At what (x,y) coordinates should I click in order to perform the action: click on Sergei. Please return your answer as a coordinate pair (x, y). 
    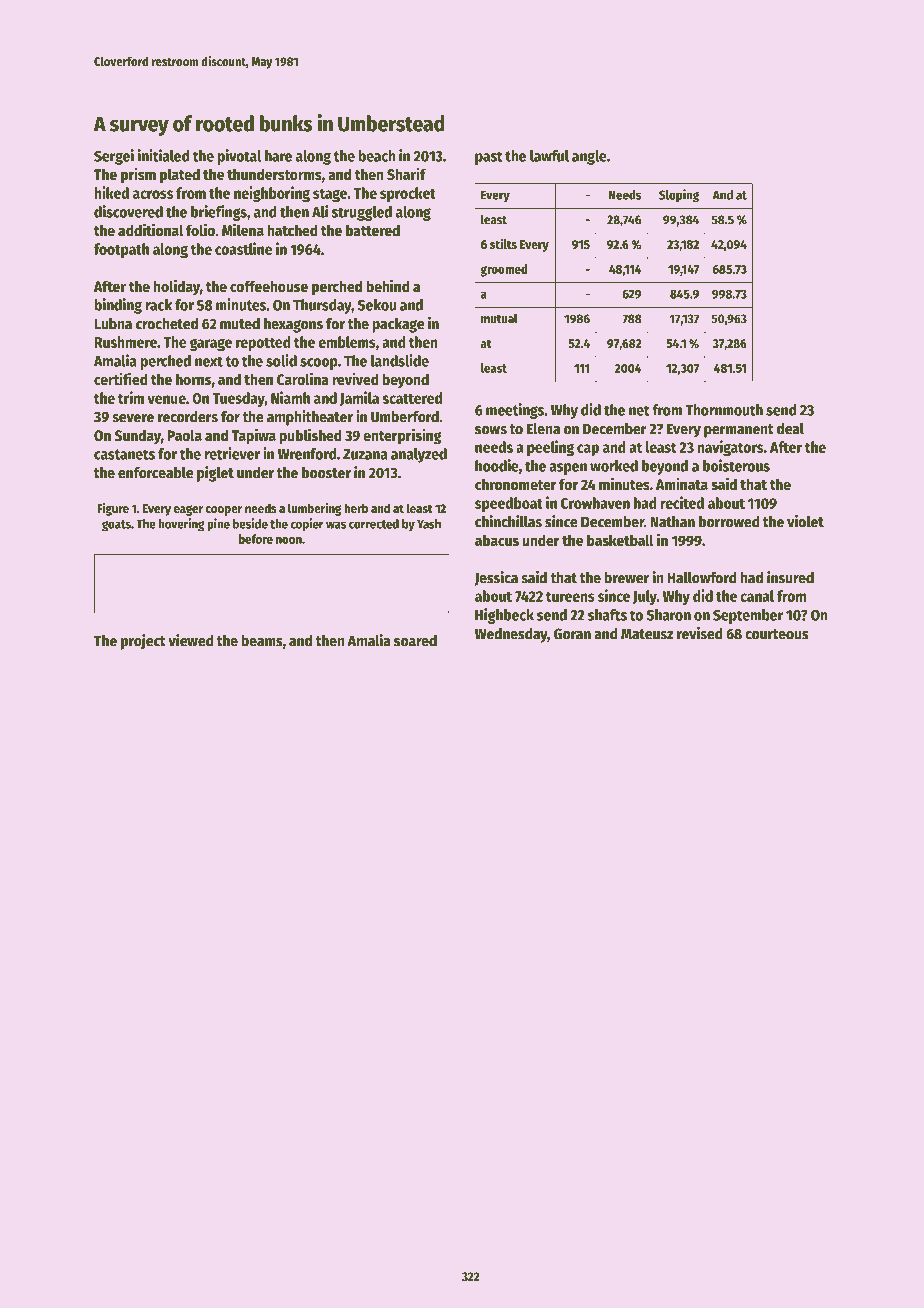
    Looking at the image, I should click on (114, 157).
